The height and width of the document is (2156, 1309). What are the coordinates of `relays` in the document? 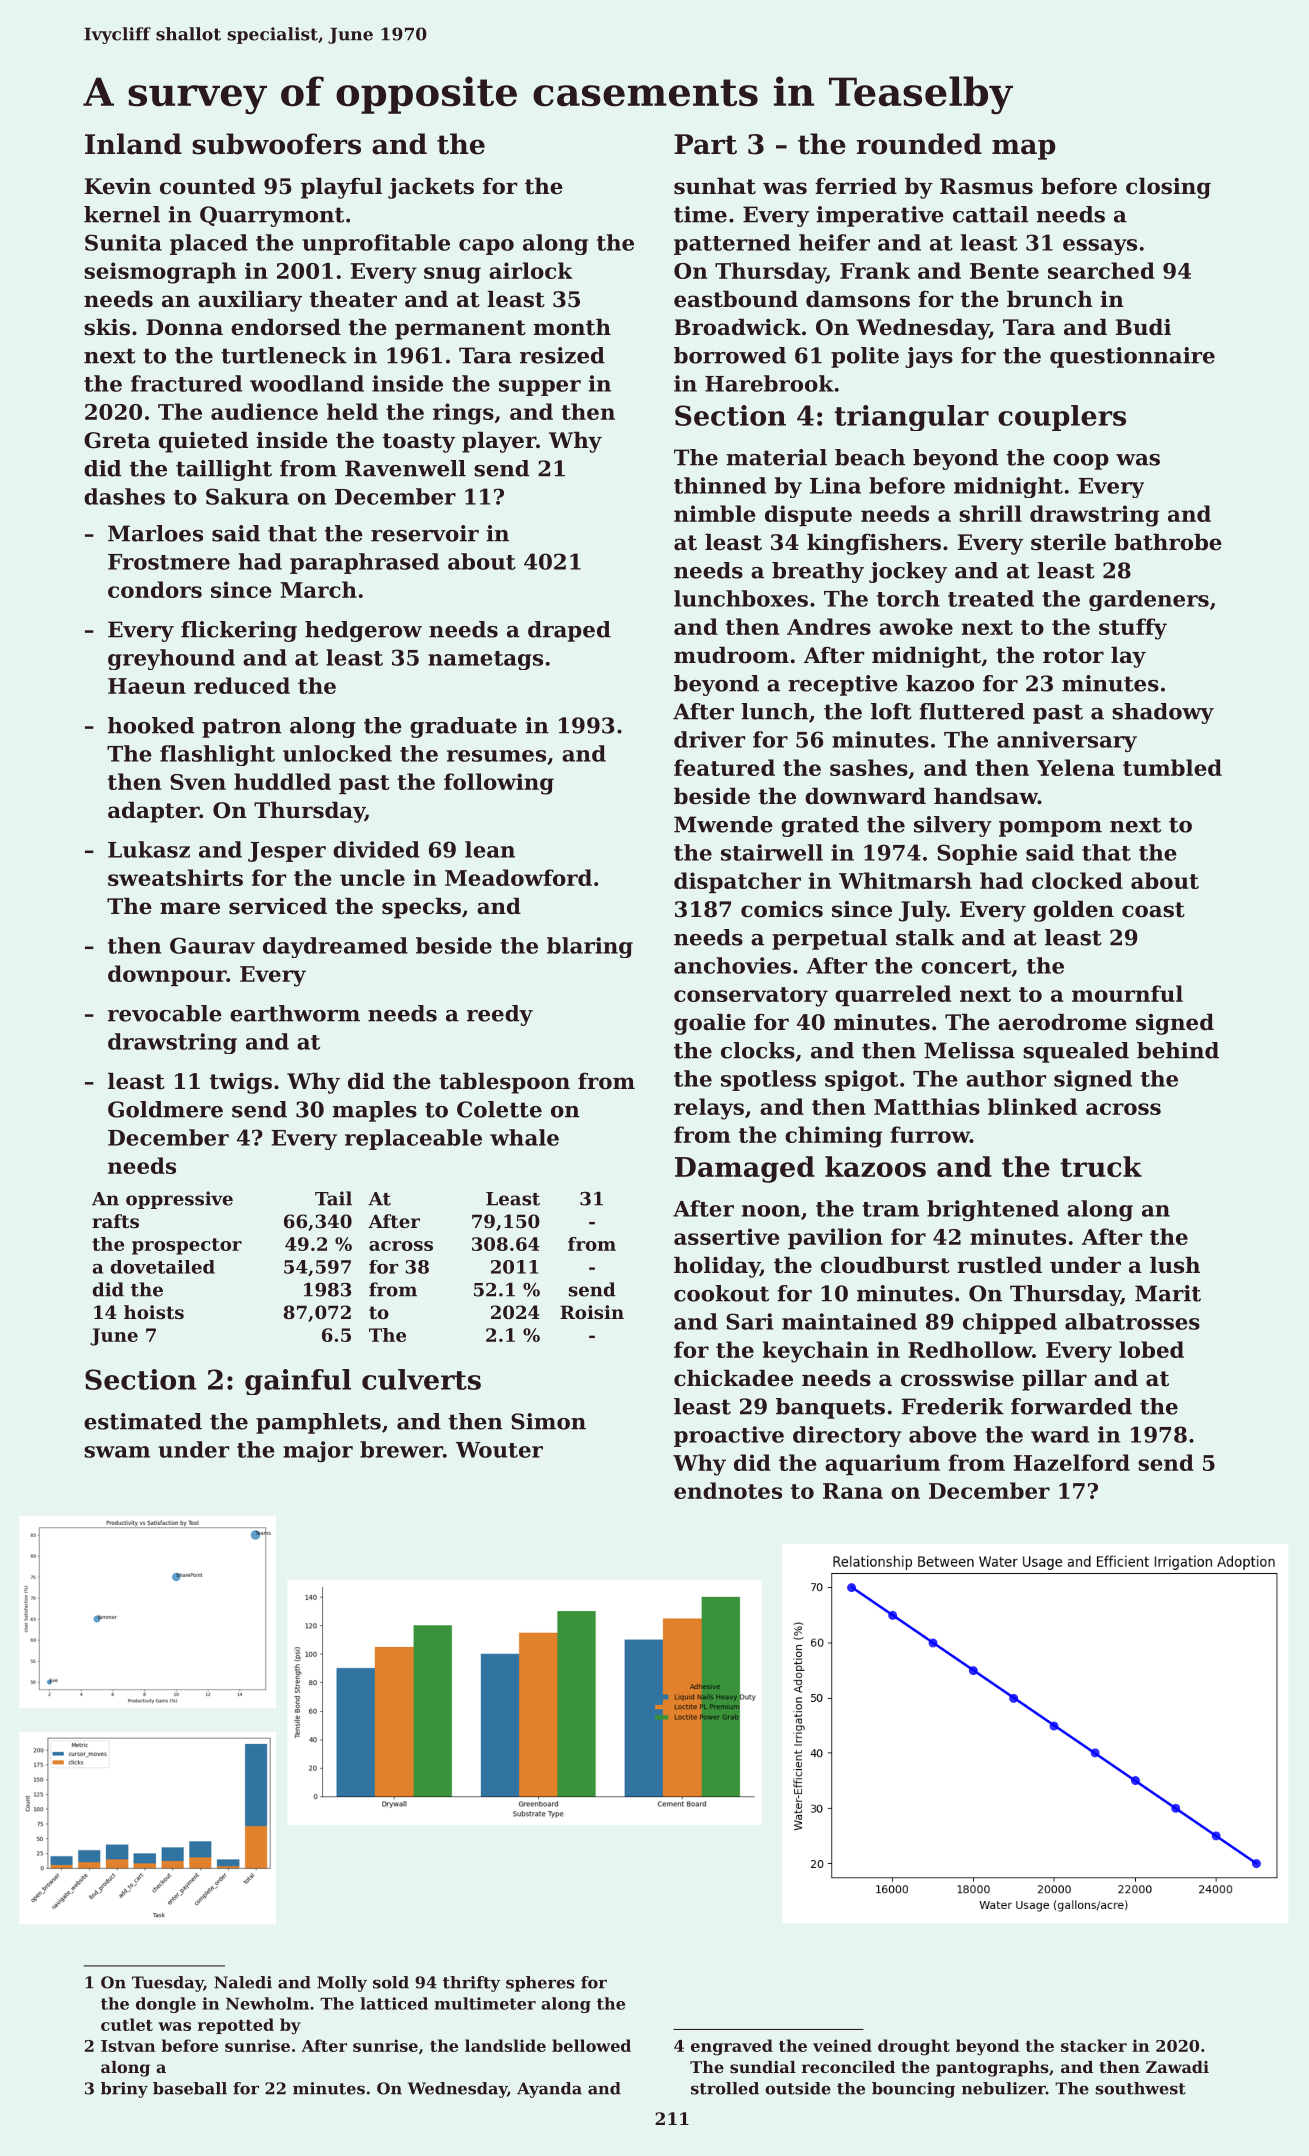 It's located at (709, 1109).
